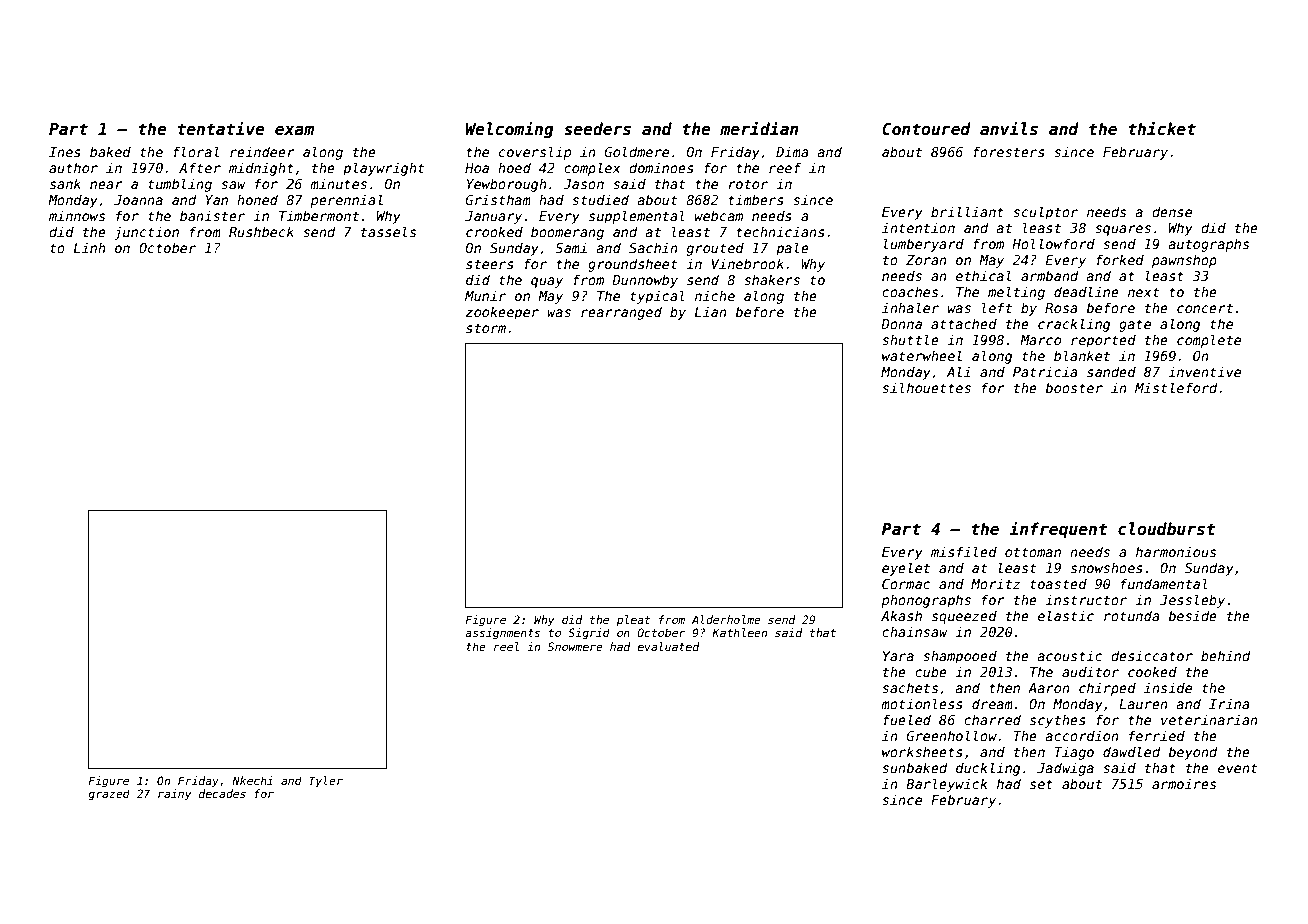  What do you see at coordinates (906, 569) in the image?
I see `eyelet` at bounding box center [906, 569].
